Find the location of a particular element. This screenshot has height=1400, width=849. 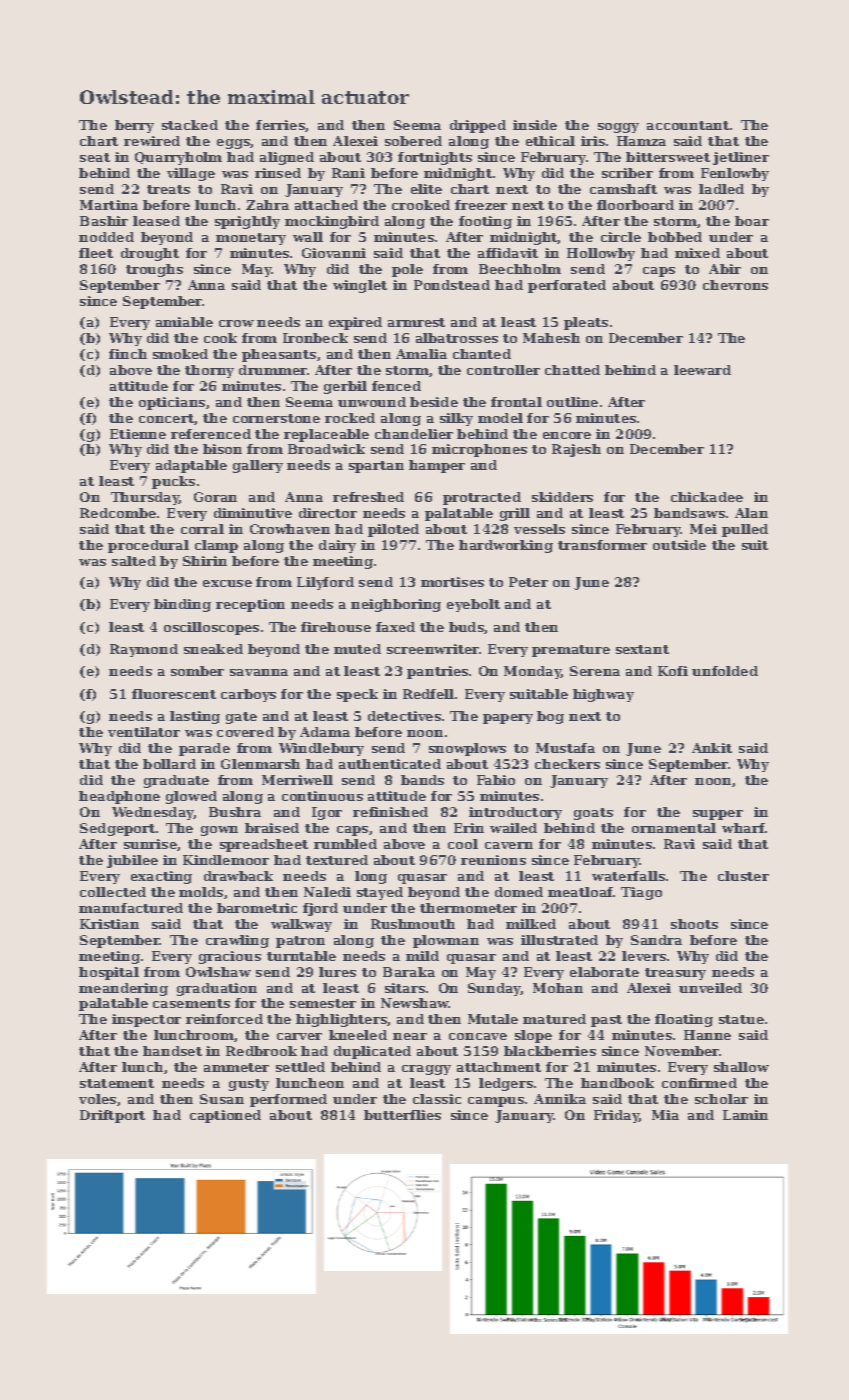

ferries is located at coordinates (280, 125).
